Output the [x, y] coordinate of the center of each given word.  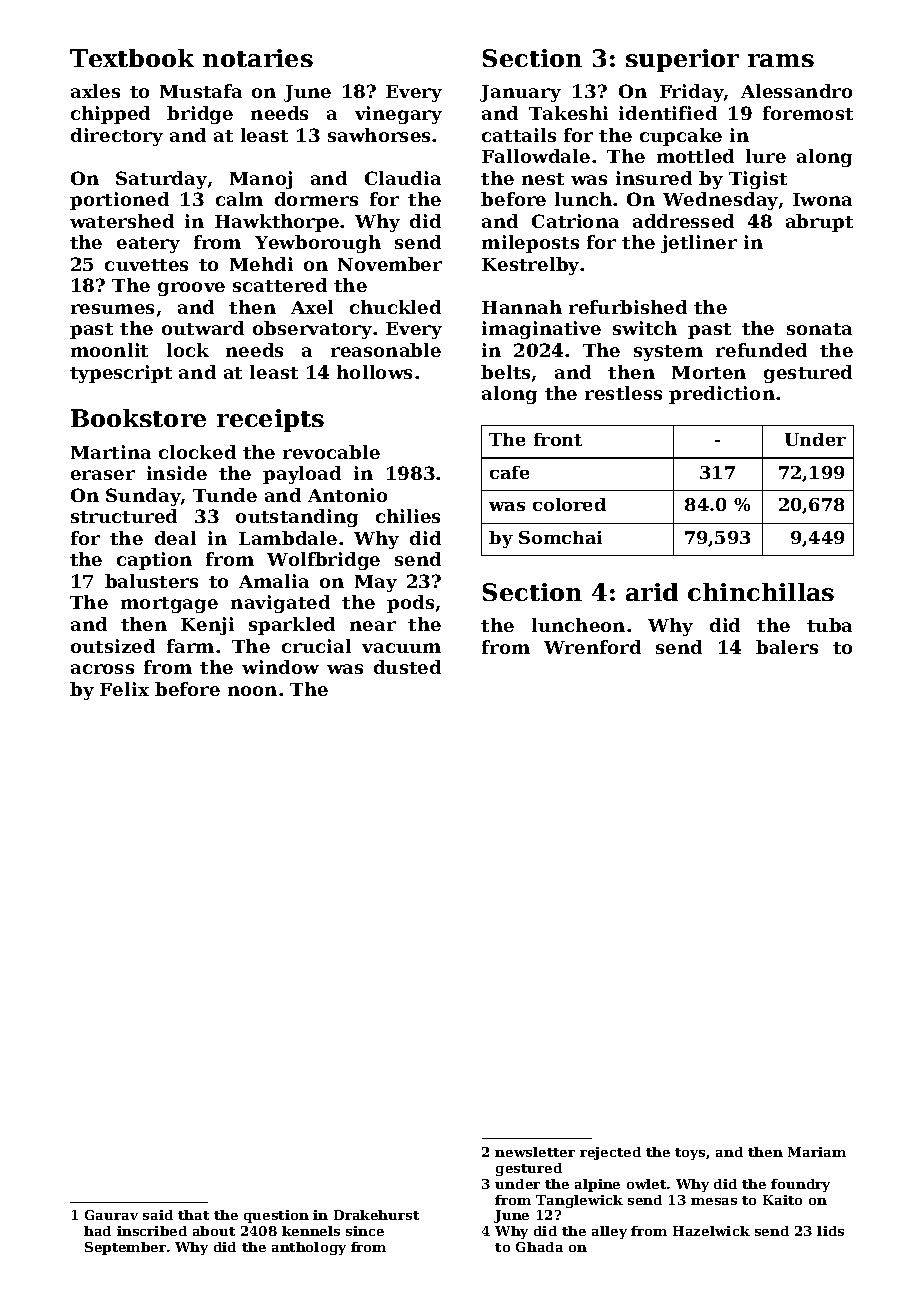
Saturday [161, 180]
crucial [316, 646]
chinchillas [761, 592]
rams [781, 60]
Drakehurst [376, 1215]
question [276, 1216]
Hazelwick [711, 1231]
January [520, 93]
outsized [113, 646]
